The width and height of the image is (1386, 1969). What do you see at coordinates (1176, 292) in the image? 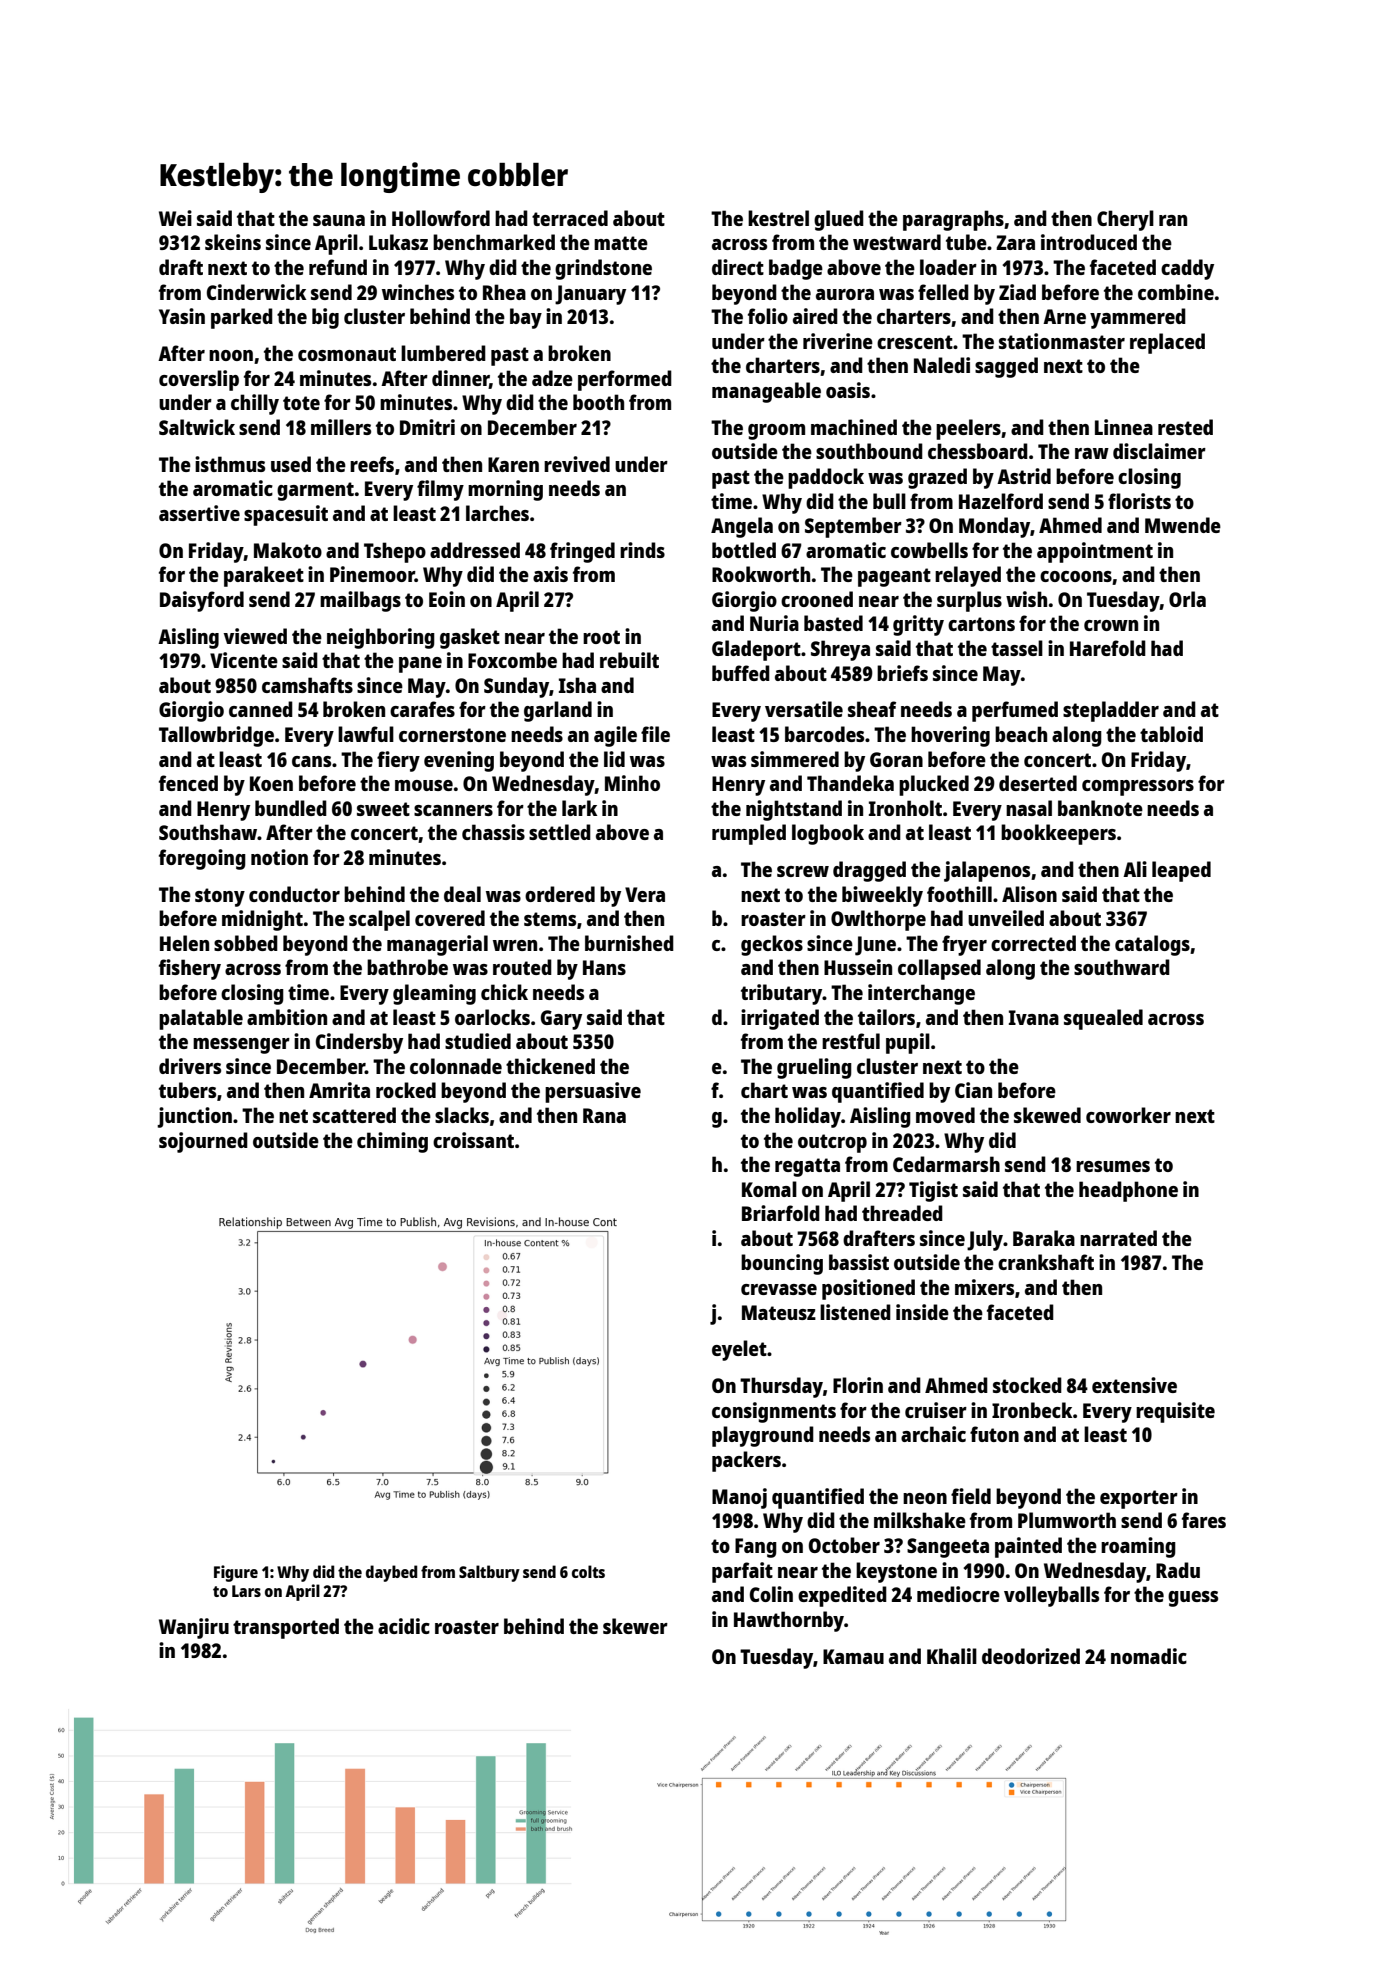
I see `combine` at bounding box center [1176, 292].
